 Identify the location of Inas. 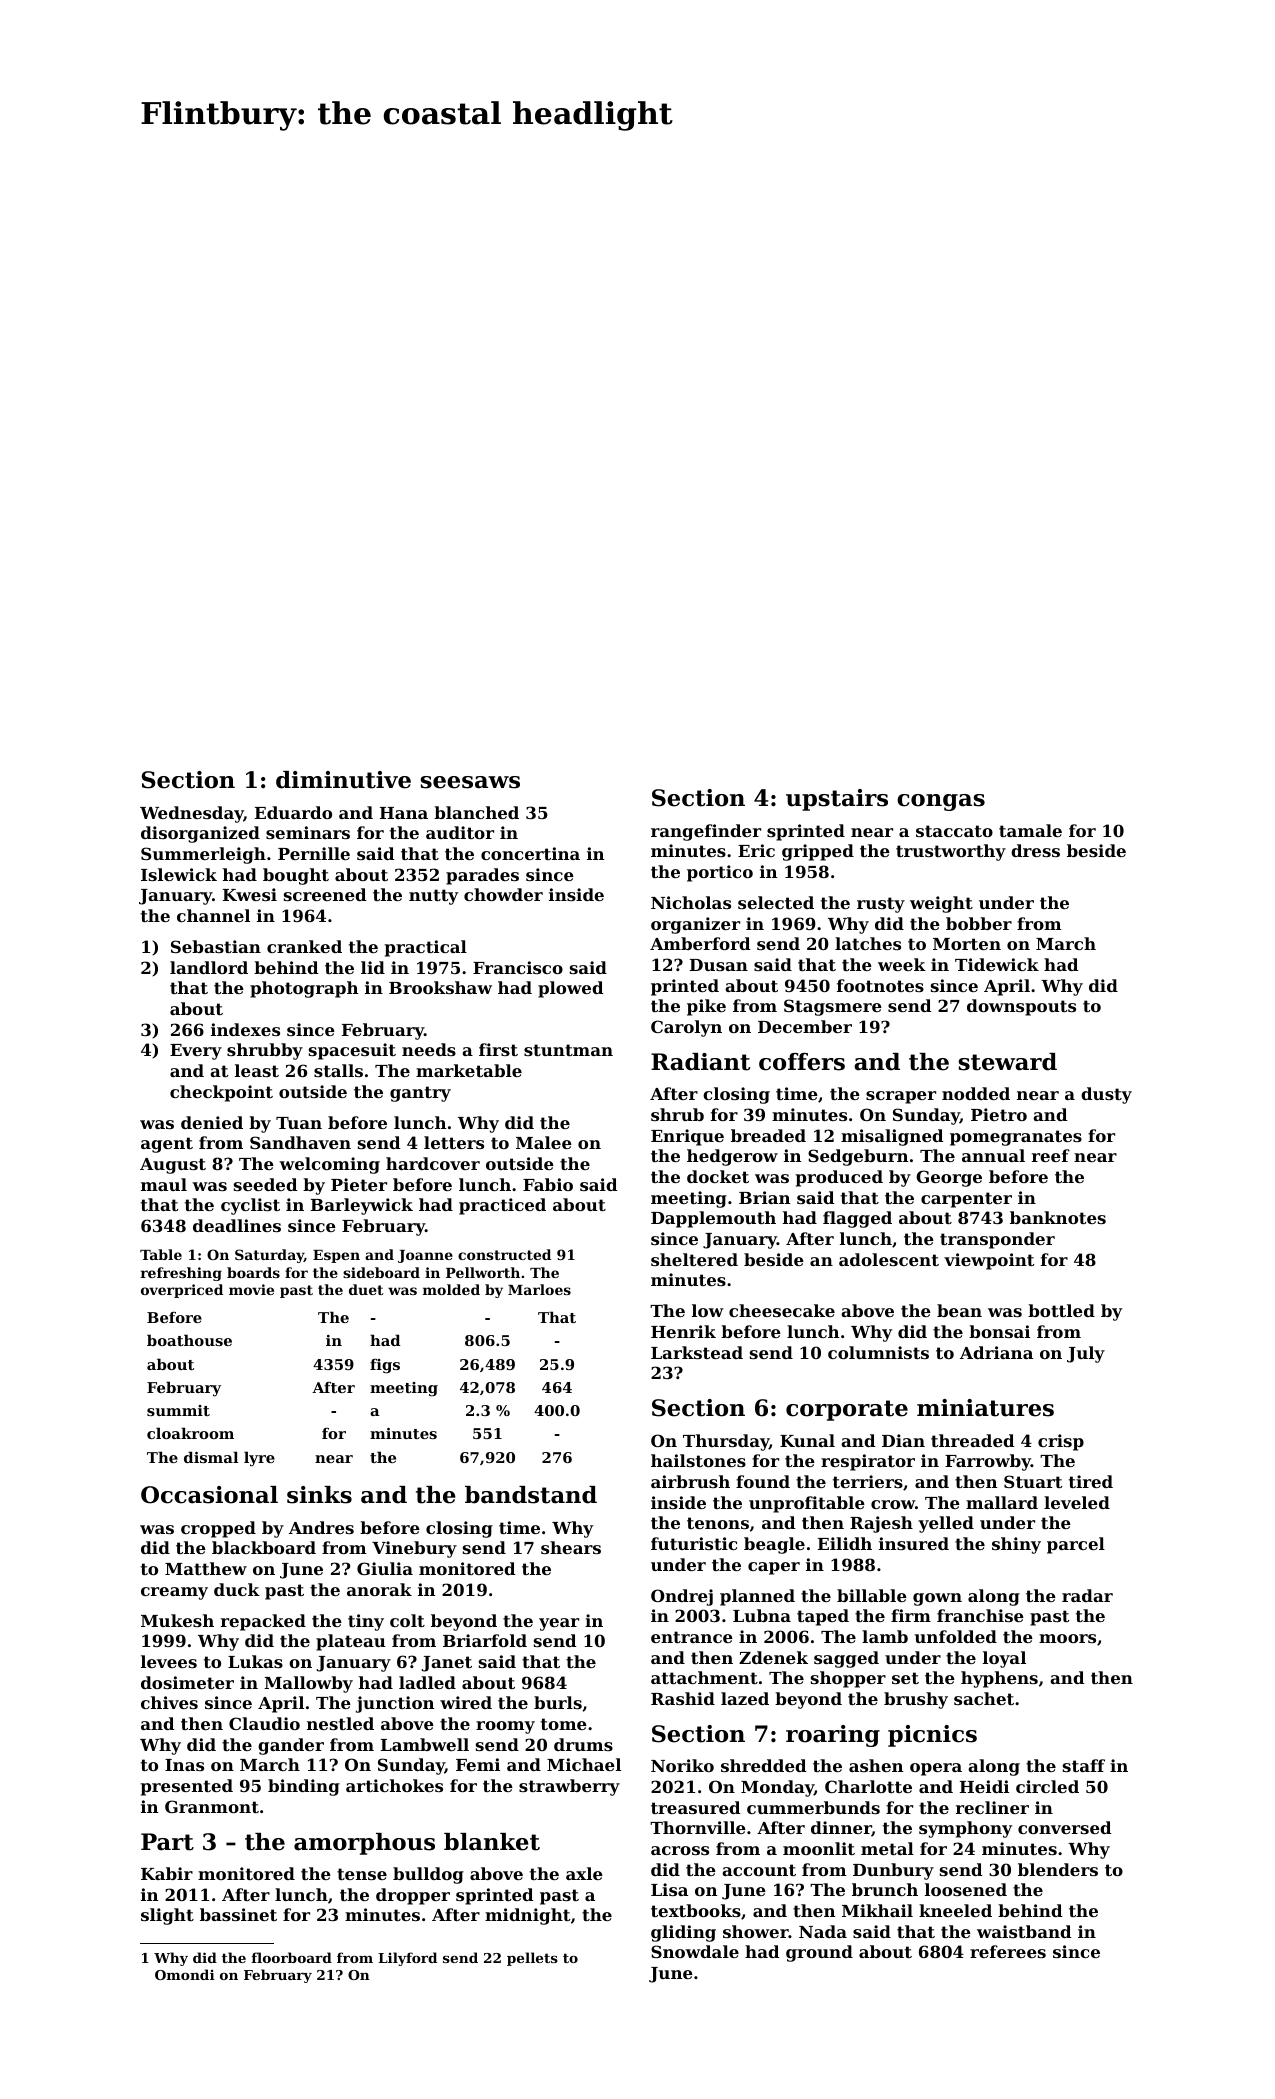
(184, 1765).
